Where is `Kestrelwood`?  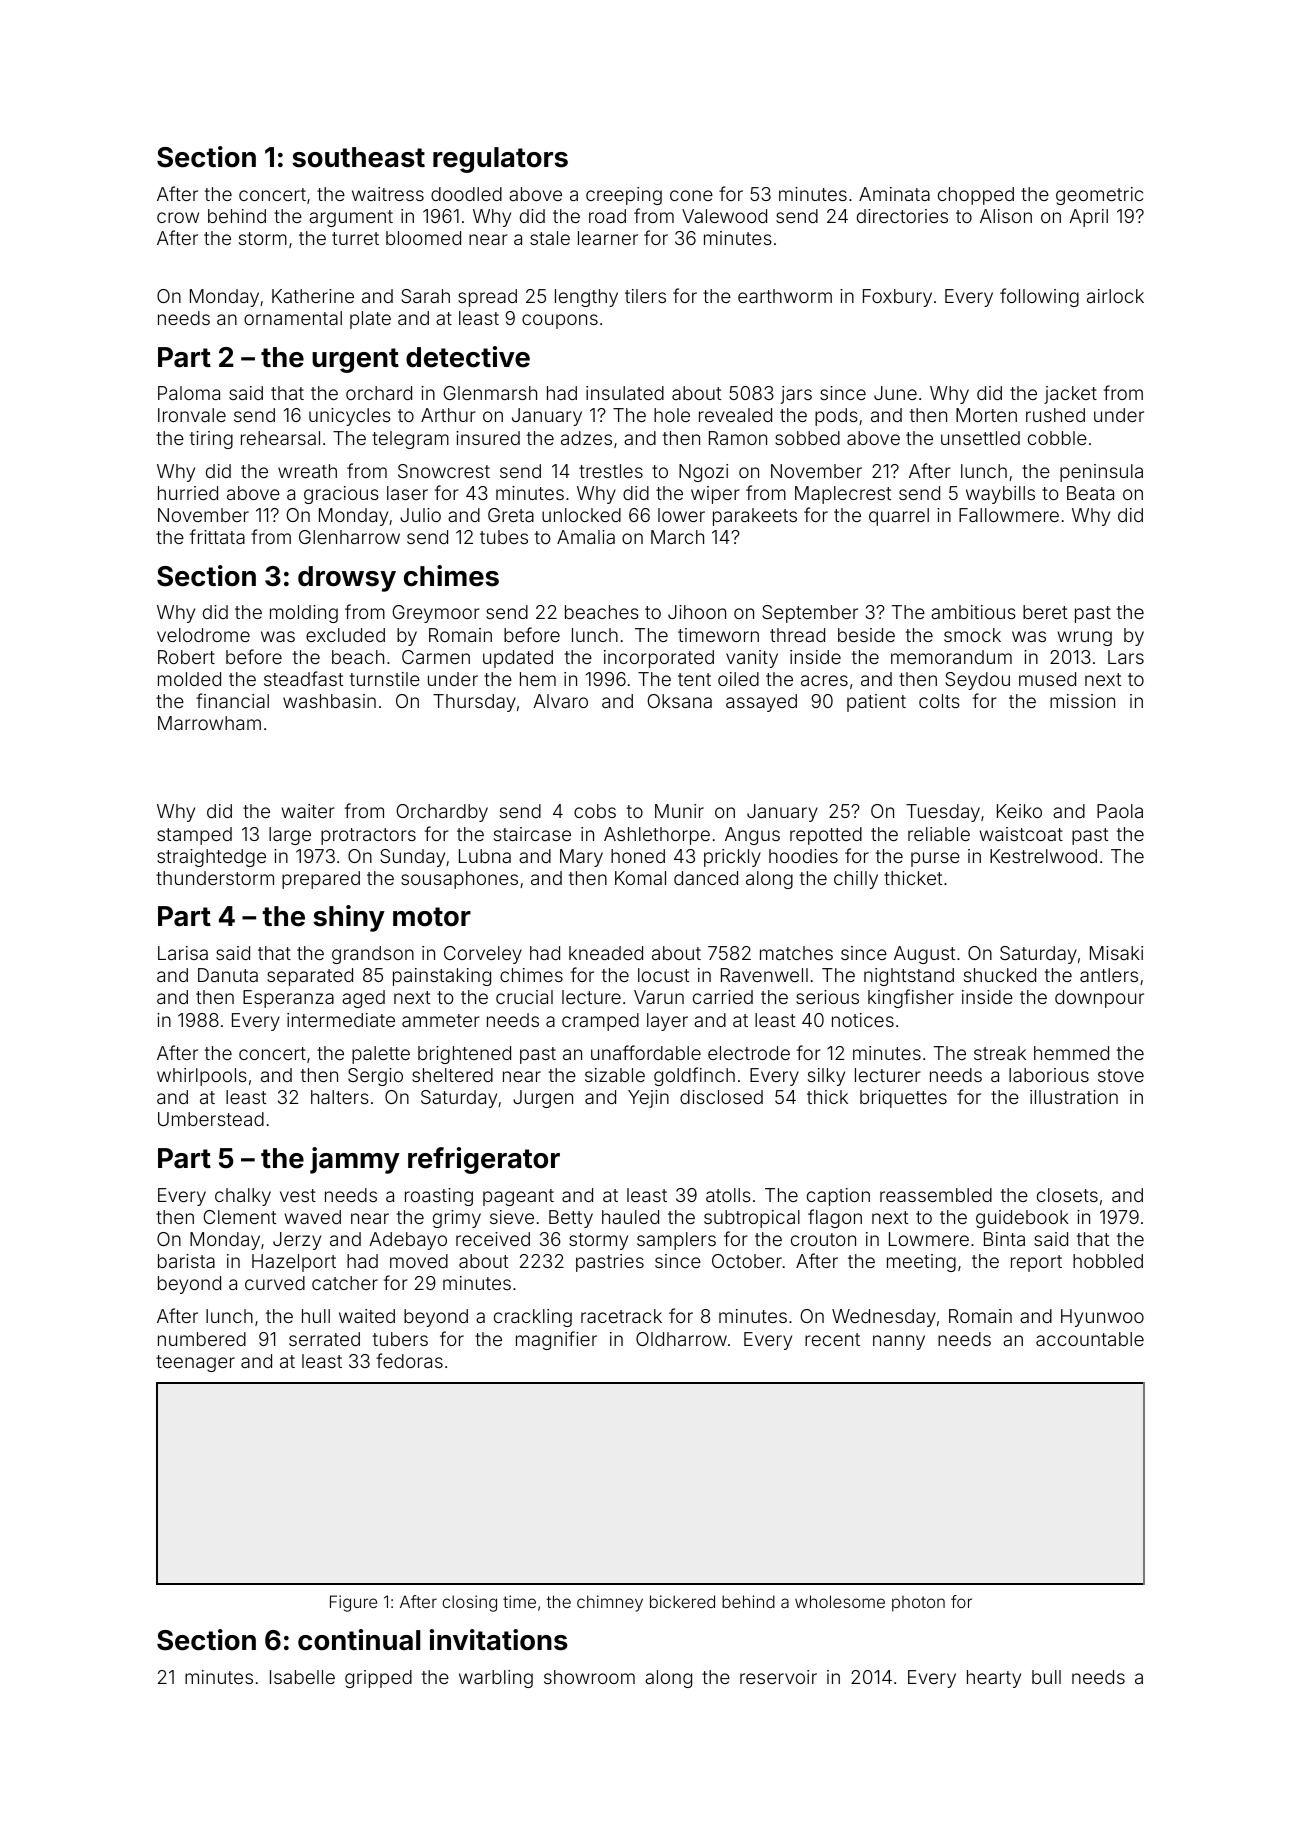
Kestrelwood is located at coordinates (1043, 856).
